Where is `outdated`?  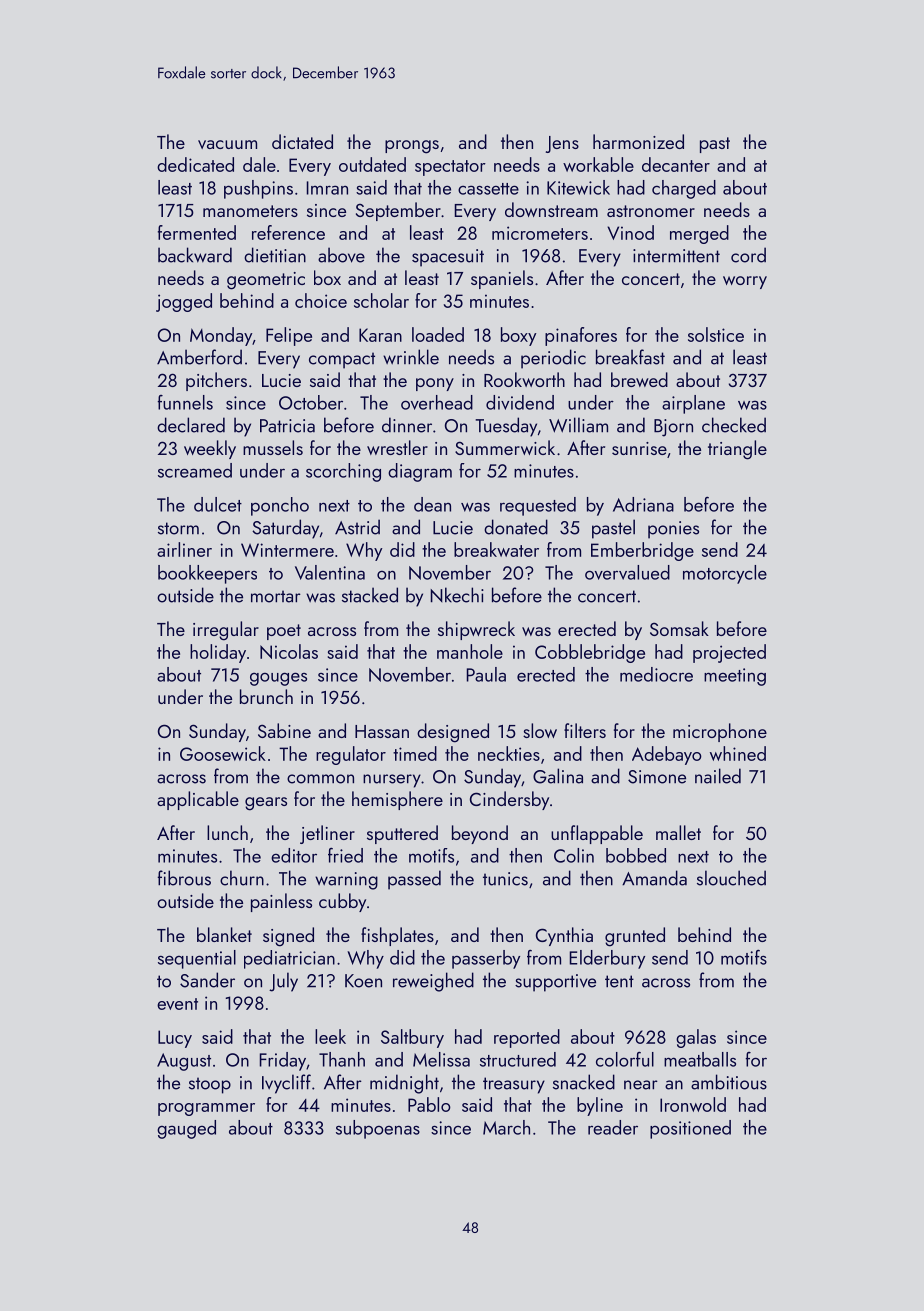 outdated is located at coordinates (372, 164).
